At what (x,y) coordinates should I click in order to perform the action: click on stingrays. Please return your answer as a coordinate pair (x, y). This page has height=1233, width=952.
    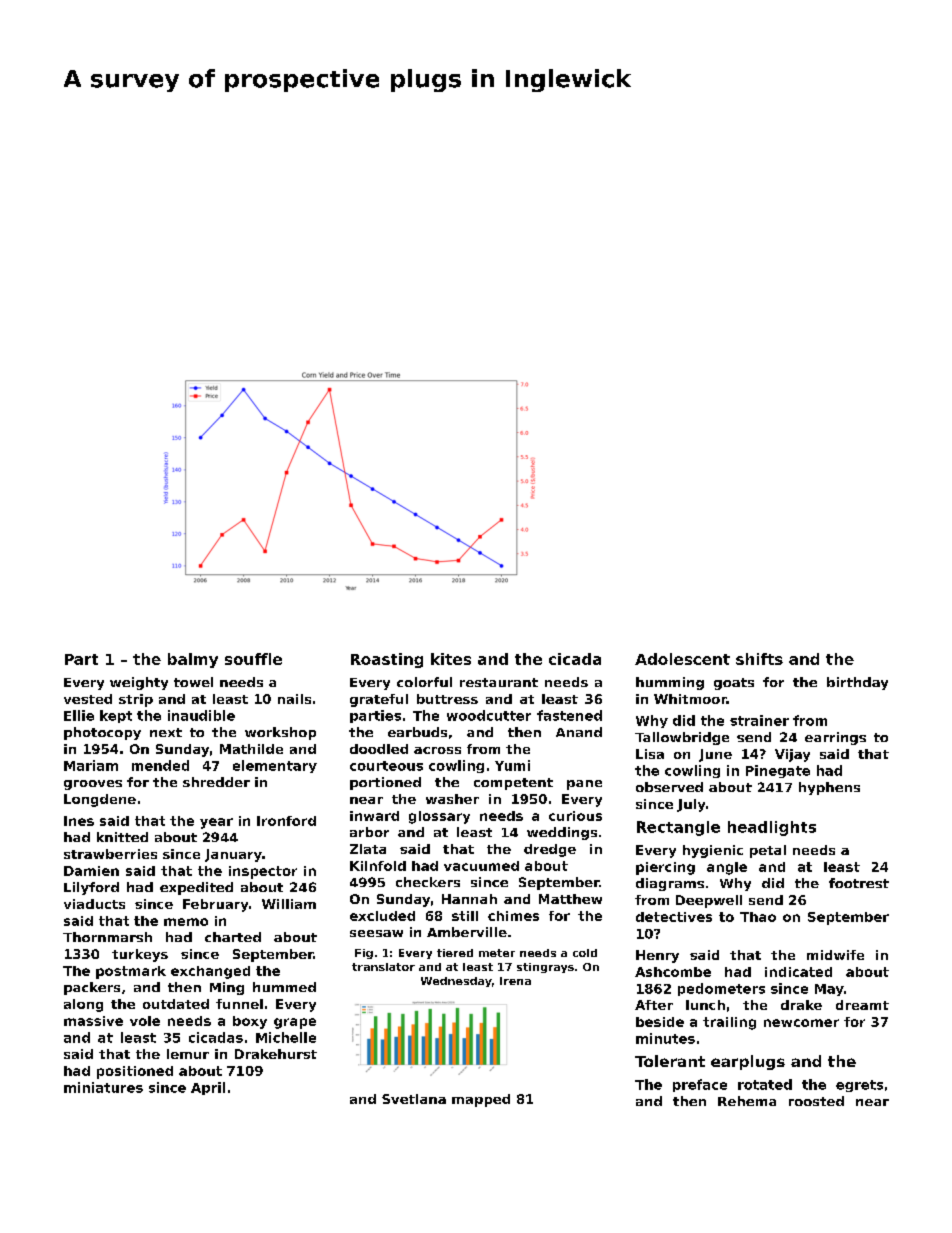
    Looking at the image, I should click on (545, 968).
